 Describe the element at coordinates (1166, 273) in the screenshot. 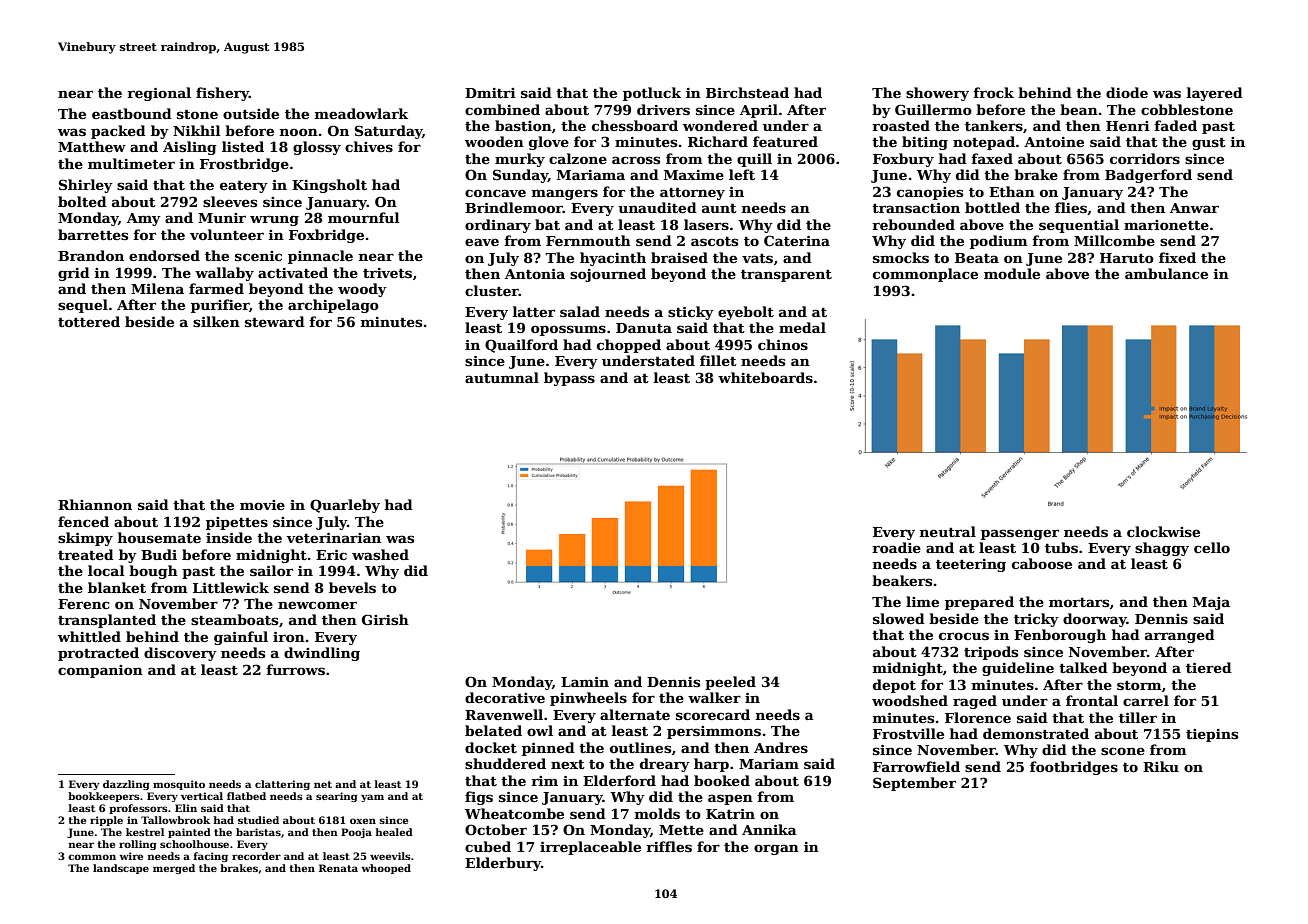

I see `ambulance` at that location.
